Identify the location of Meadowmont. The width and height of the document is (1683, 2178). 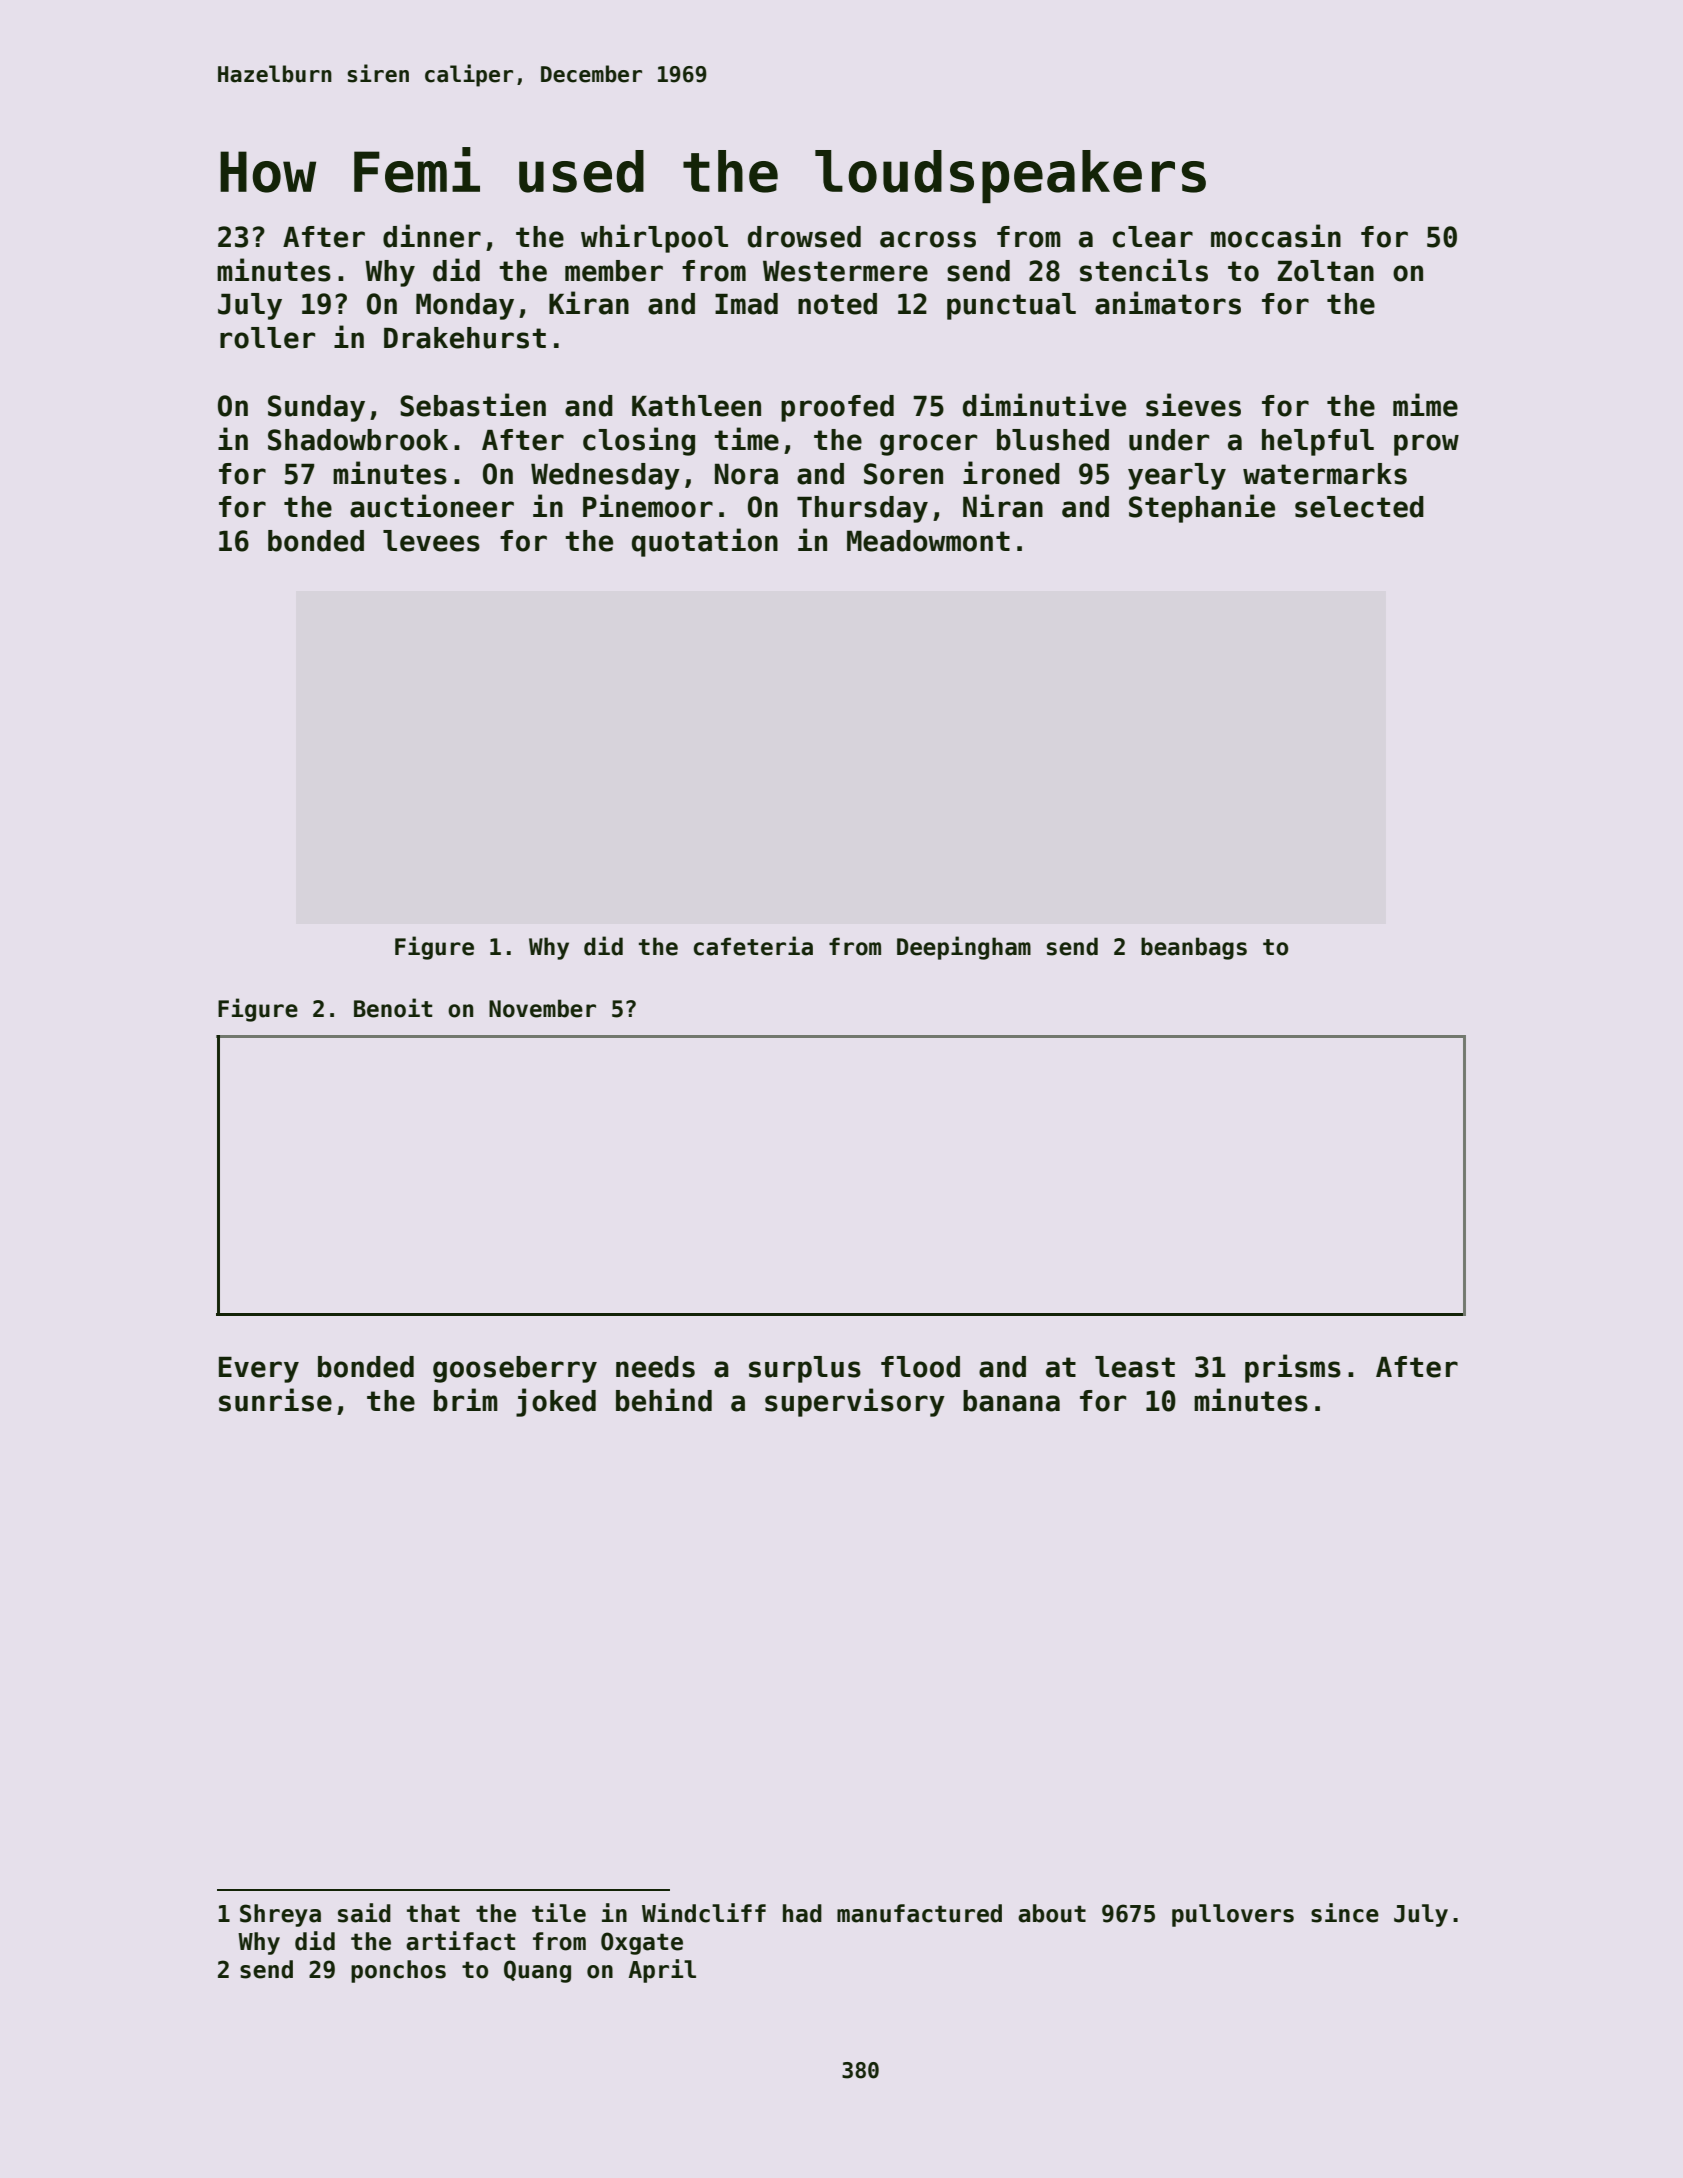
(928, 541).
